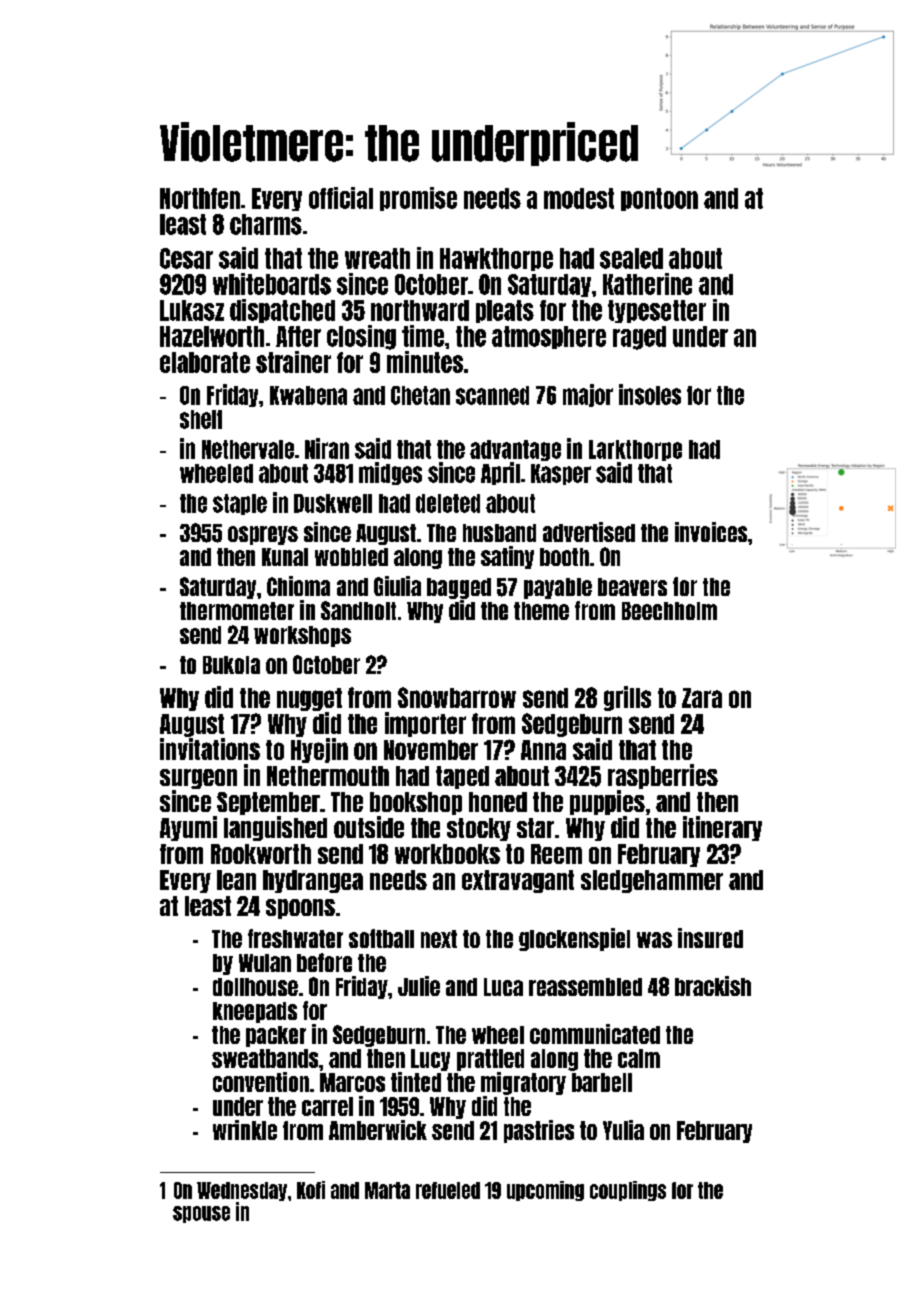 This screenshot has width=924, height=1311. Describe the element at coordinates (711, 532) in the screenshot. I see `invoices` at that location.
